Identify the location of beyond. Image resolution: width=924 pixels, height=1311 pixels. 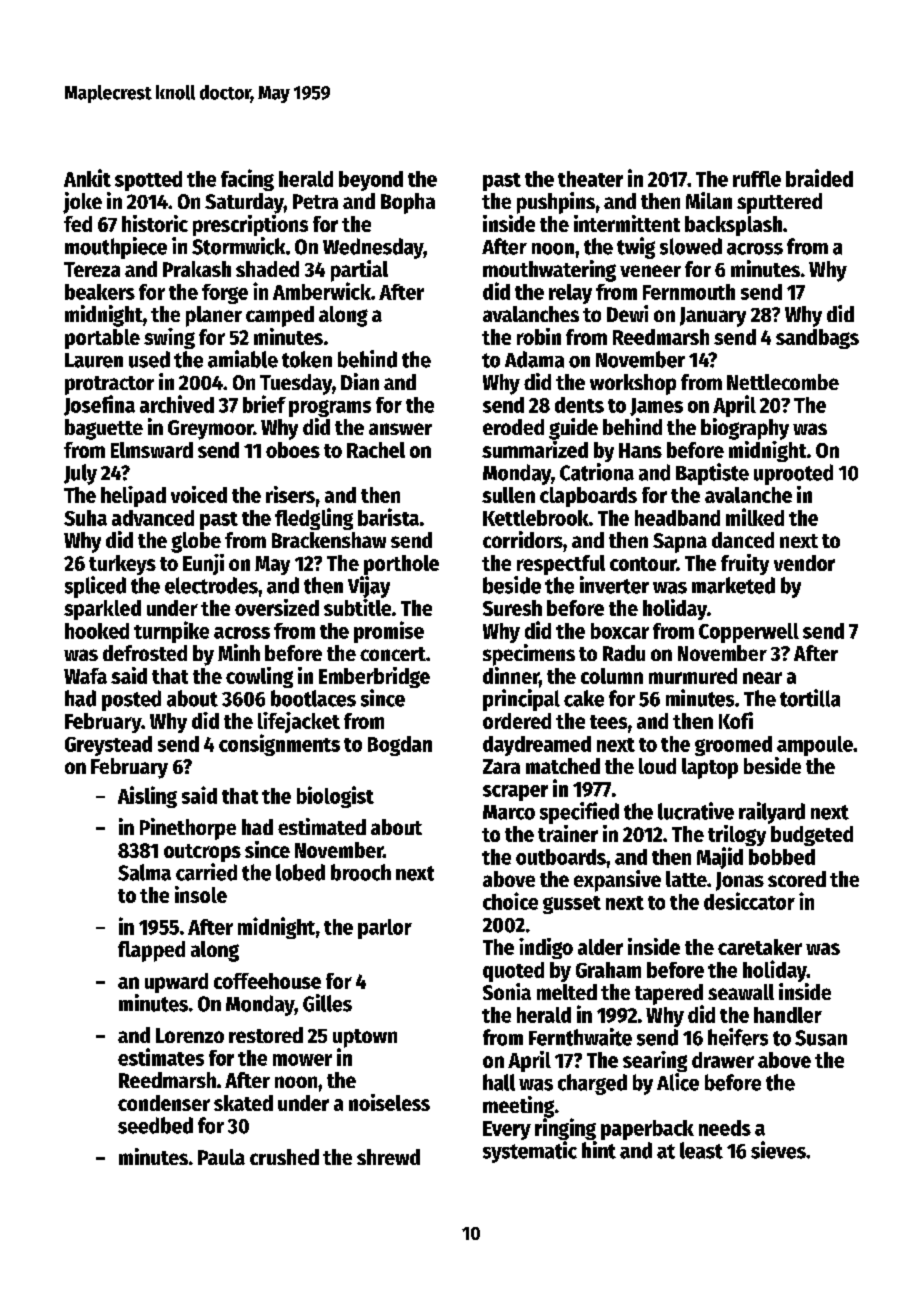
(371, 181).
